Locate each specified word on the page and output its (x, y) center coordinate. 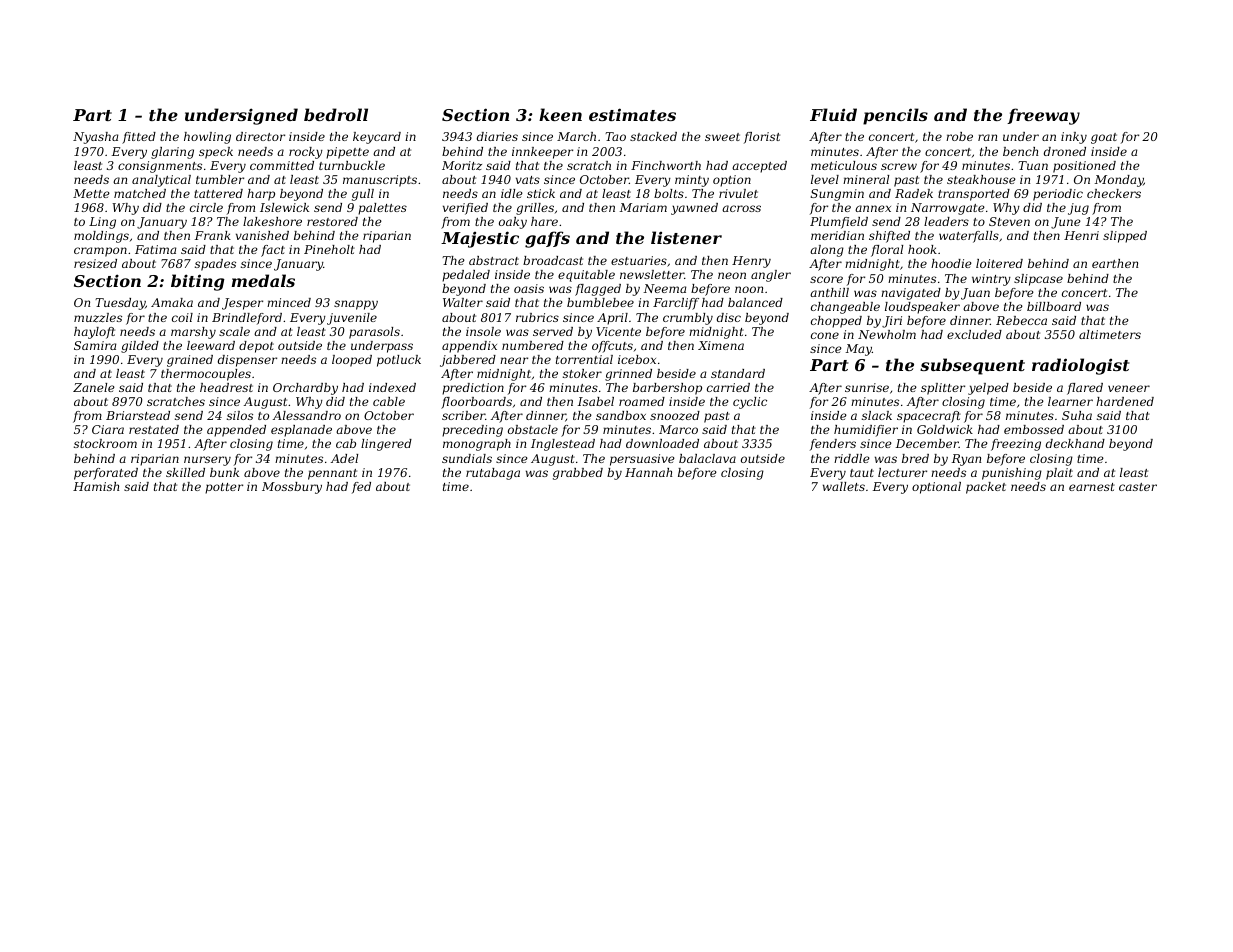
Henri (1081, 235)
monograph (477, 445)
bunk (224, 472)
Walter (463, 302)
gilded (140, 347)
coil (182, 317)
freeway (1043, 116)
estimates (632, 114)
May (859, 350)
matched (140, 193)
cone (825, 335)
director (260, 136)
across (741, 208)
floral (887, 251)
